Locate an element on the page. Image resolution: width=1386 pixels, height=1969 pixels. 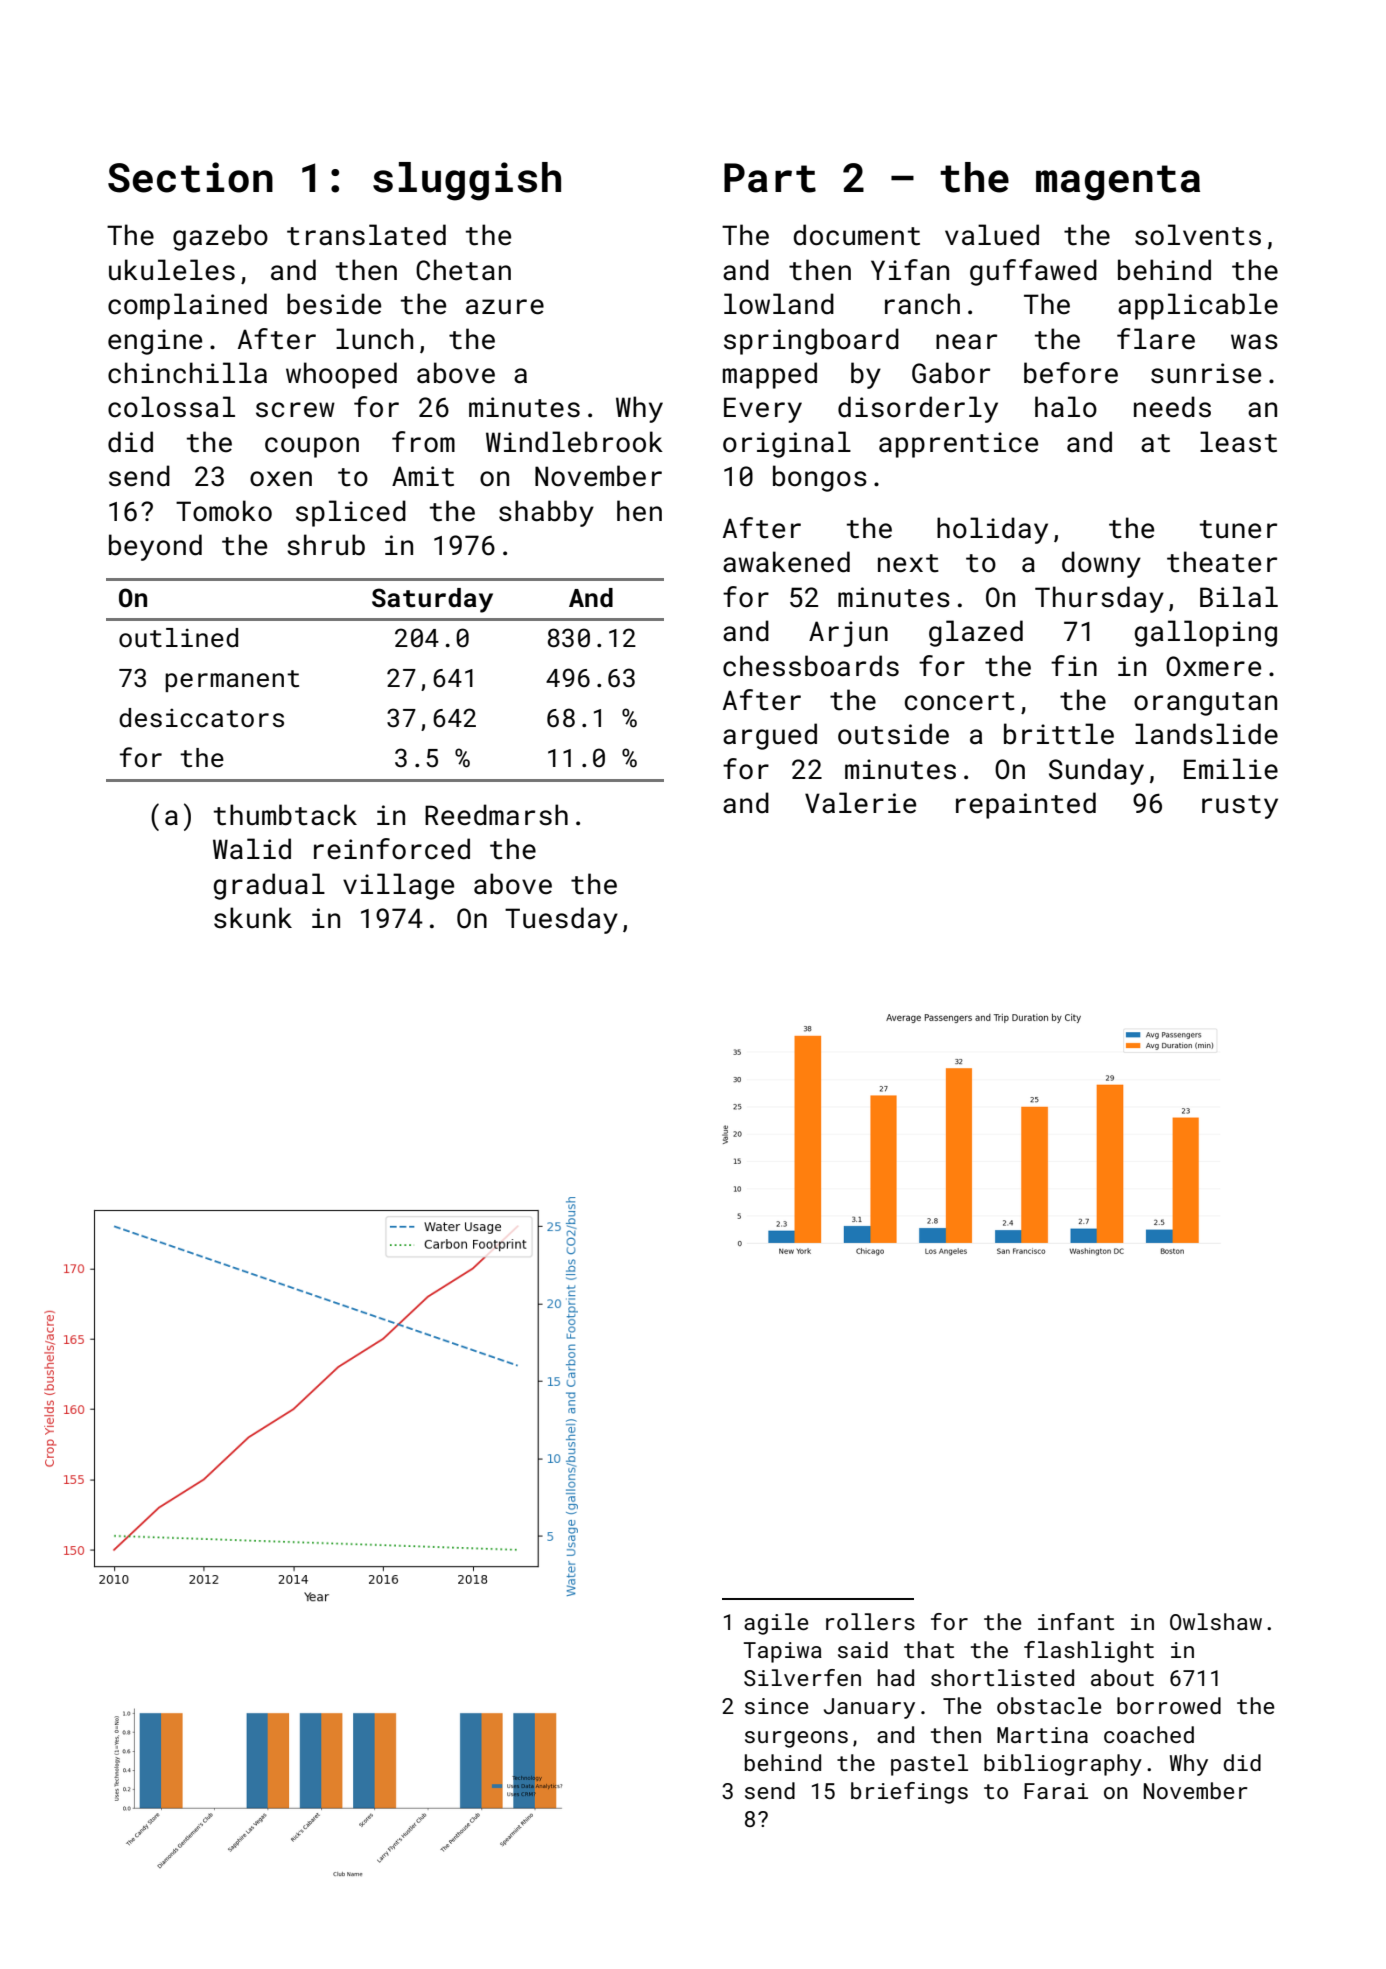
desiccators is located at coordinates (201, 718).
